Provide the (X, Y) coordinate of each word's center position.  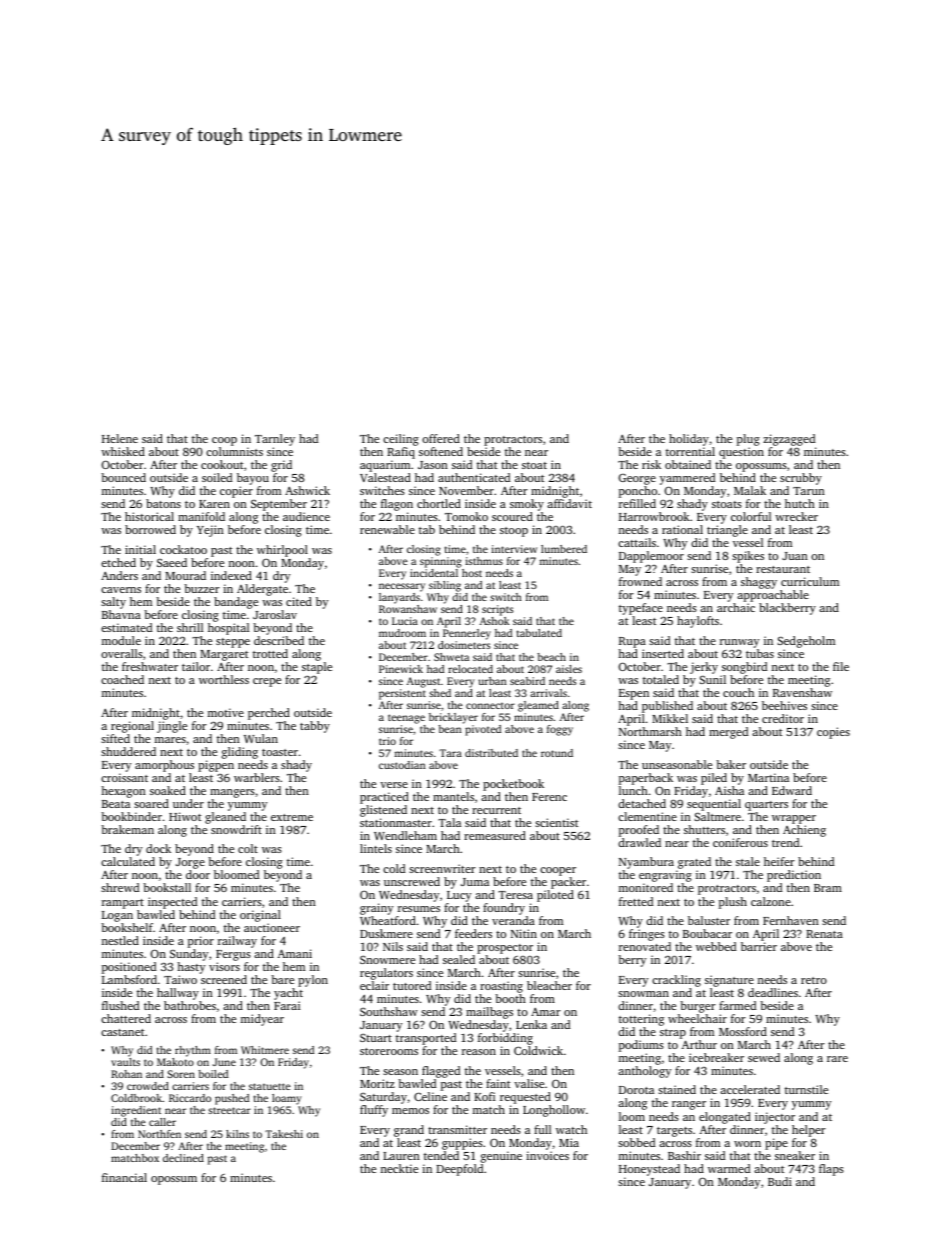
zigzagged (789, 440)
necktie (399, 1168)
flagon (397, 505)
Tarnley (275, 440)
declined (183, 1158)
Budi (780, 1181)
